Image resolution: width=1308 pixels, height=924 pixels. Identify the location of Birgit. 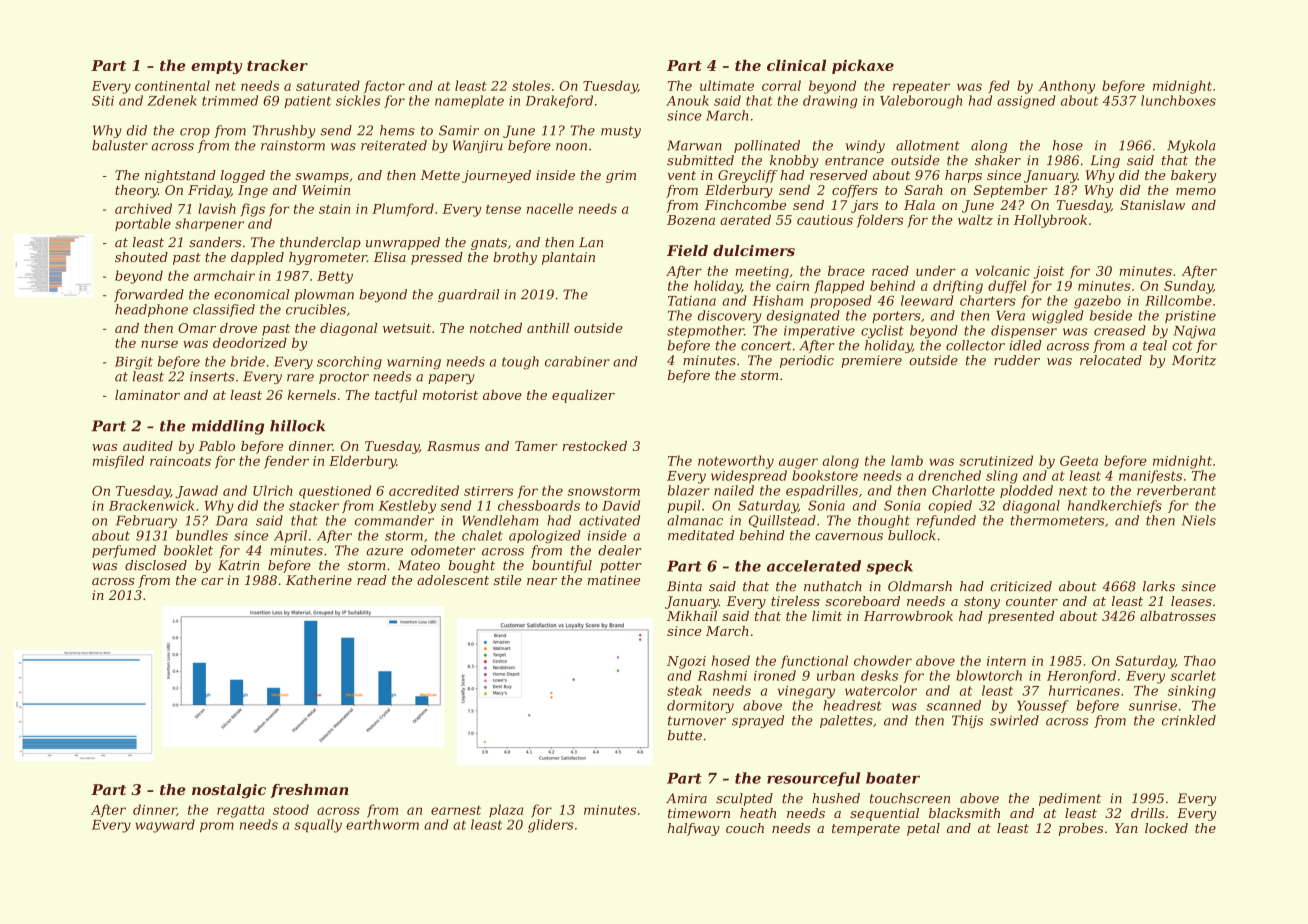
(134, 363).
